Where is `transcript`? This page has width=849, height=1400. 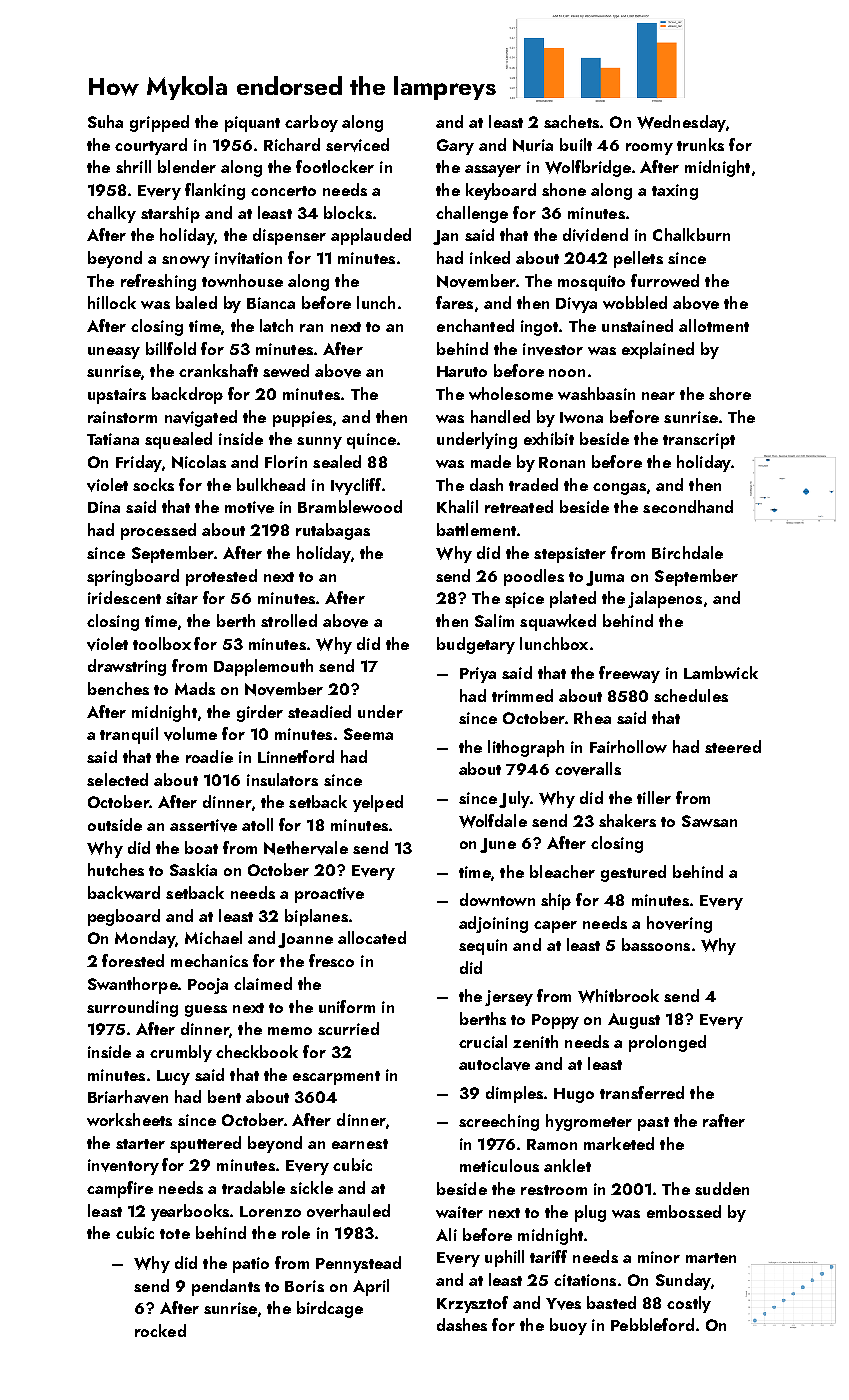
transcript is located at coordinates (699, 441).
